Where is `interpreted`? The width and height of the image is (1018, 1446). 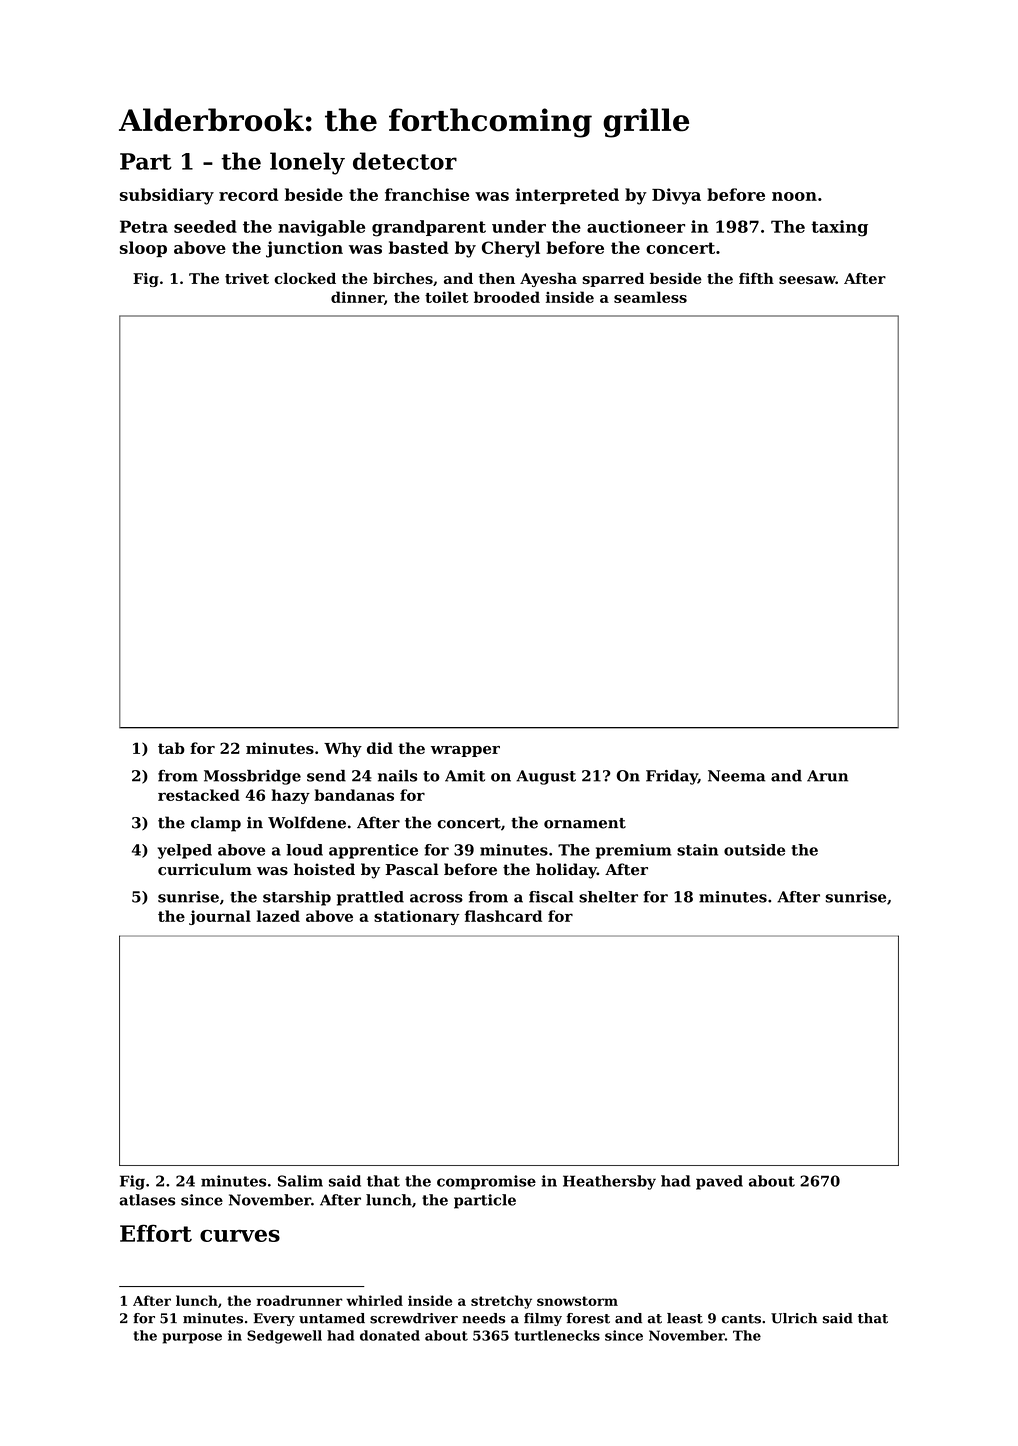
interpreted is located at coordinates (567, 196).
